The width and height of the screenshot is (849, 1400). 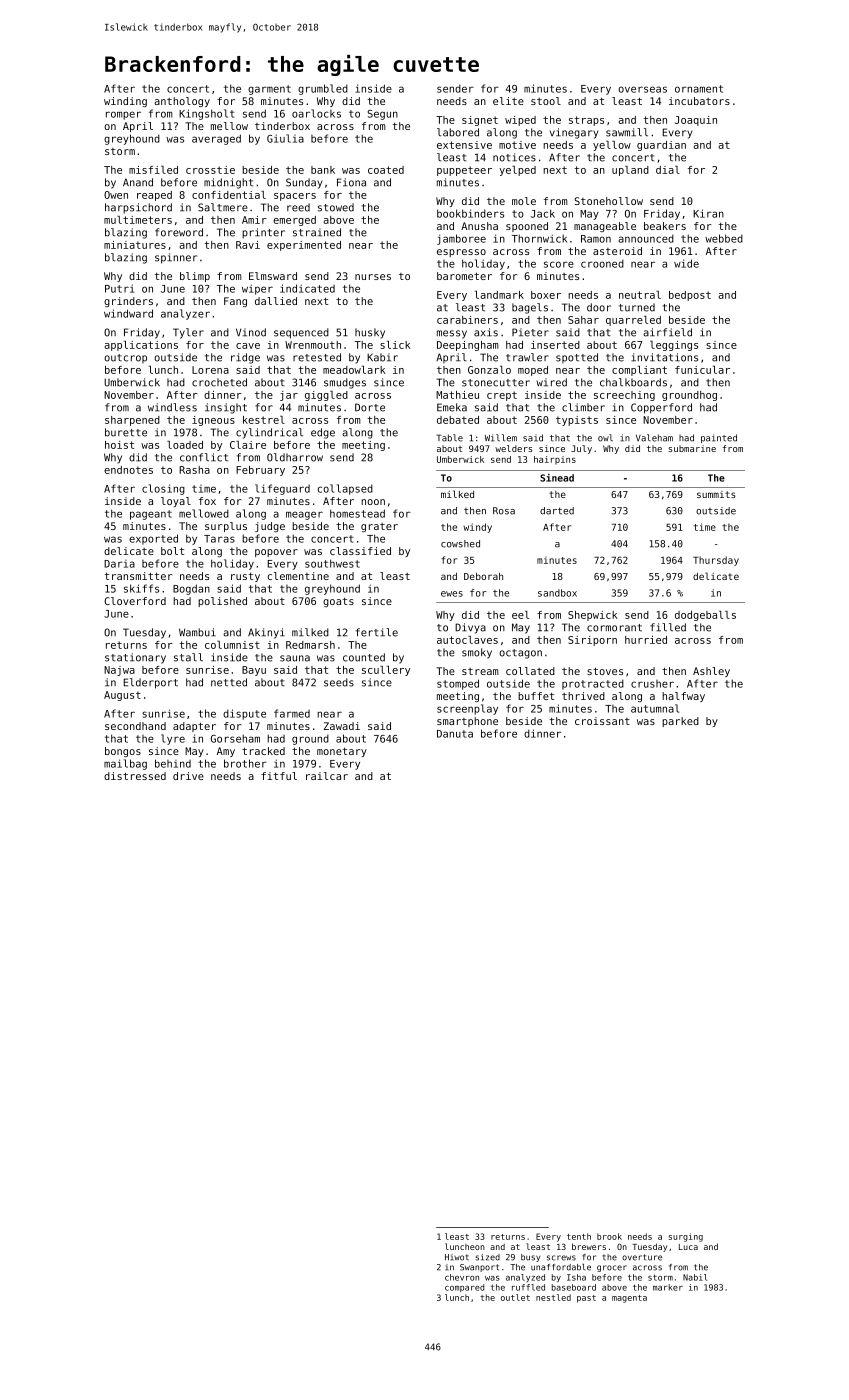 What do you see at coordinates (125, 358) in the screenshot?
I see `outcrop` at bounding box center [125, 358].
